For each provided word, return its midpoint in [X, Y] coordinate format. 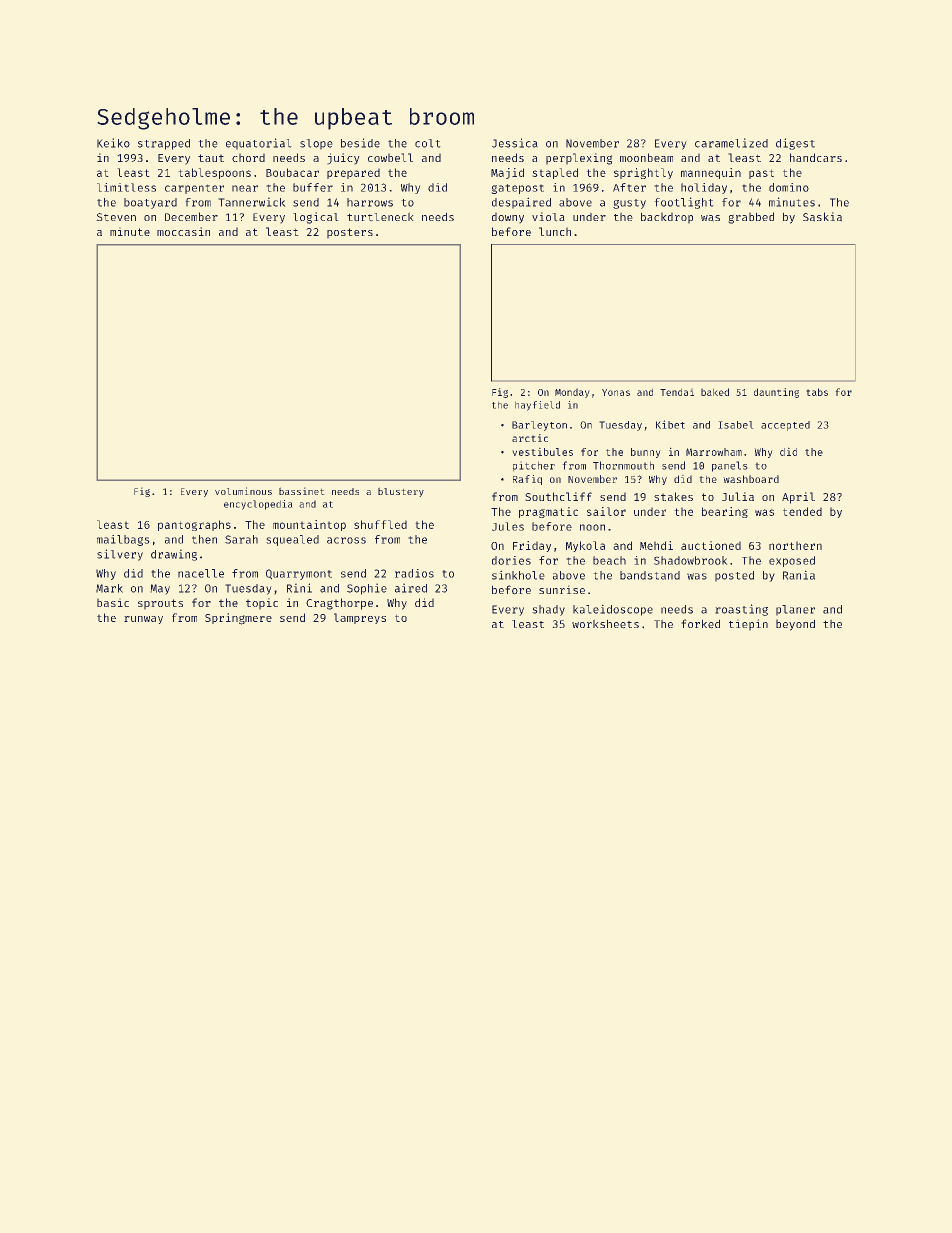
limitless [126, 187]
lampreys [360, 618]
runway [143, 620]
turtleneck [380, 217]
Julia [738, 496]
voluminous [243, 491]
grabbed [751, 218]
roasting [741, 610]
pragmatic [548, 512]
